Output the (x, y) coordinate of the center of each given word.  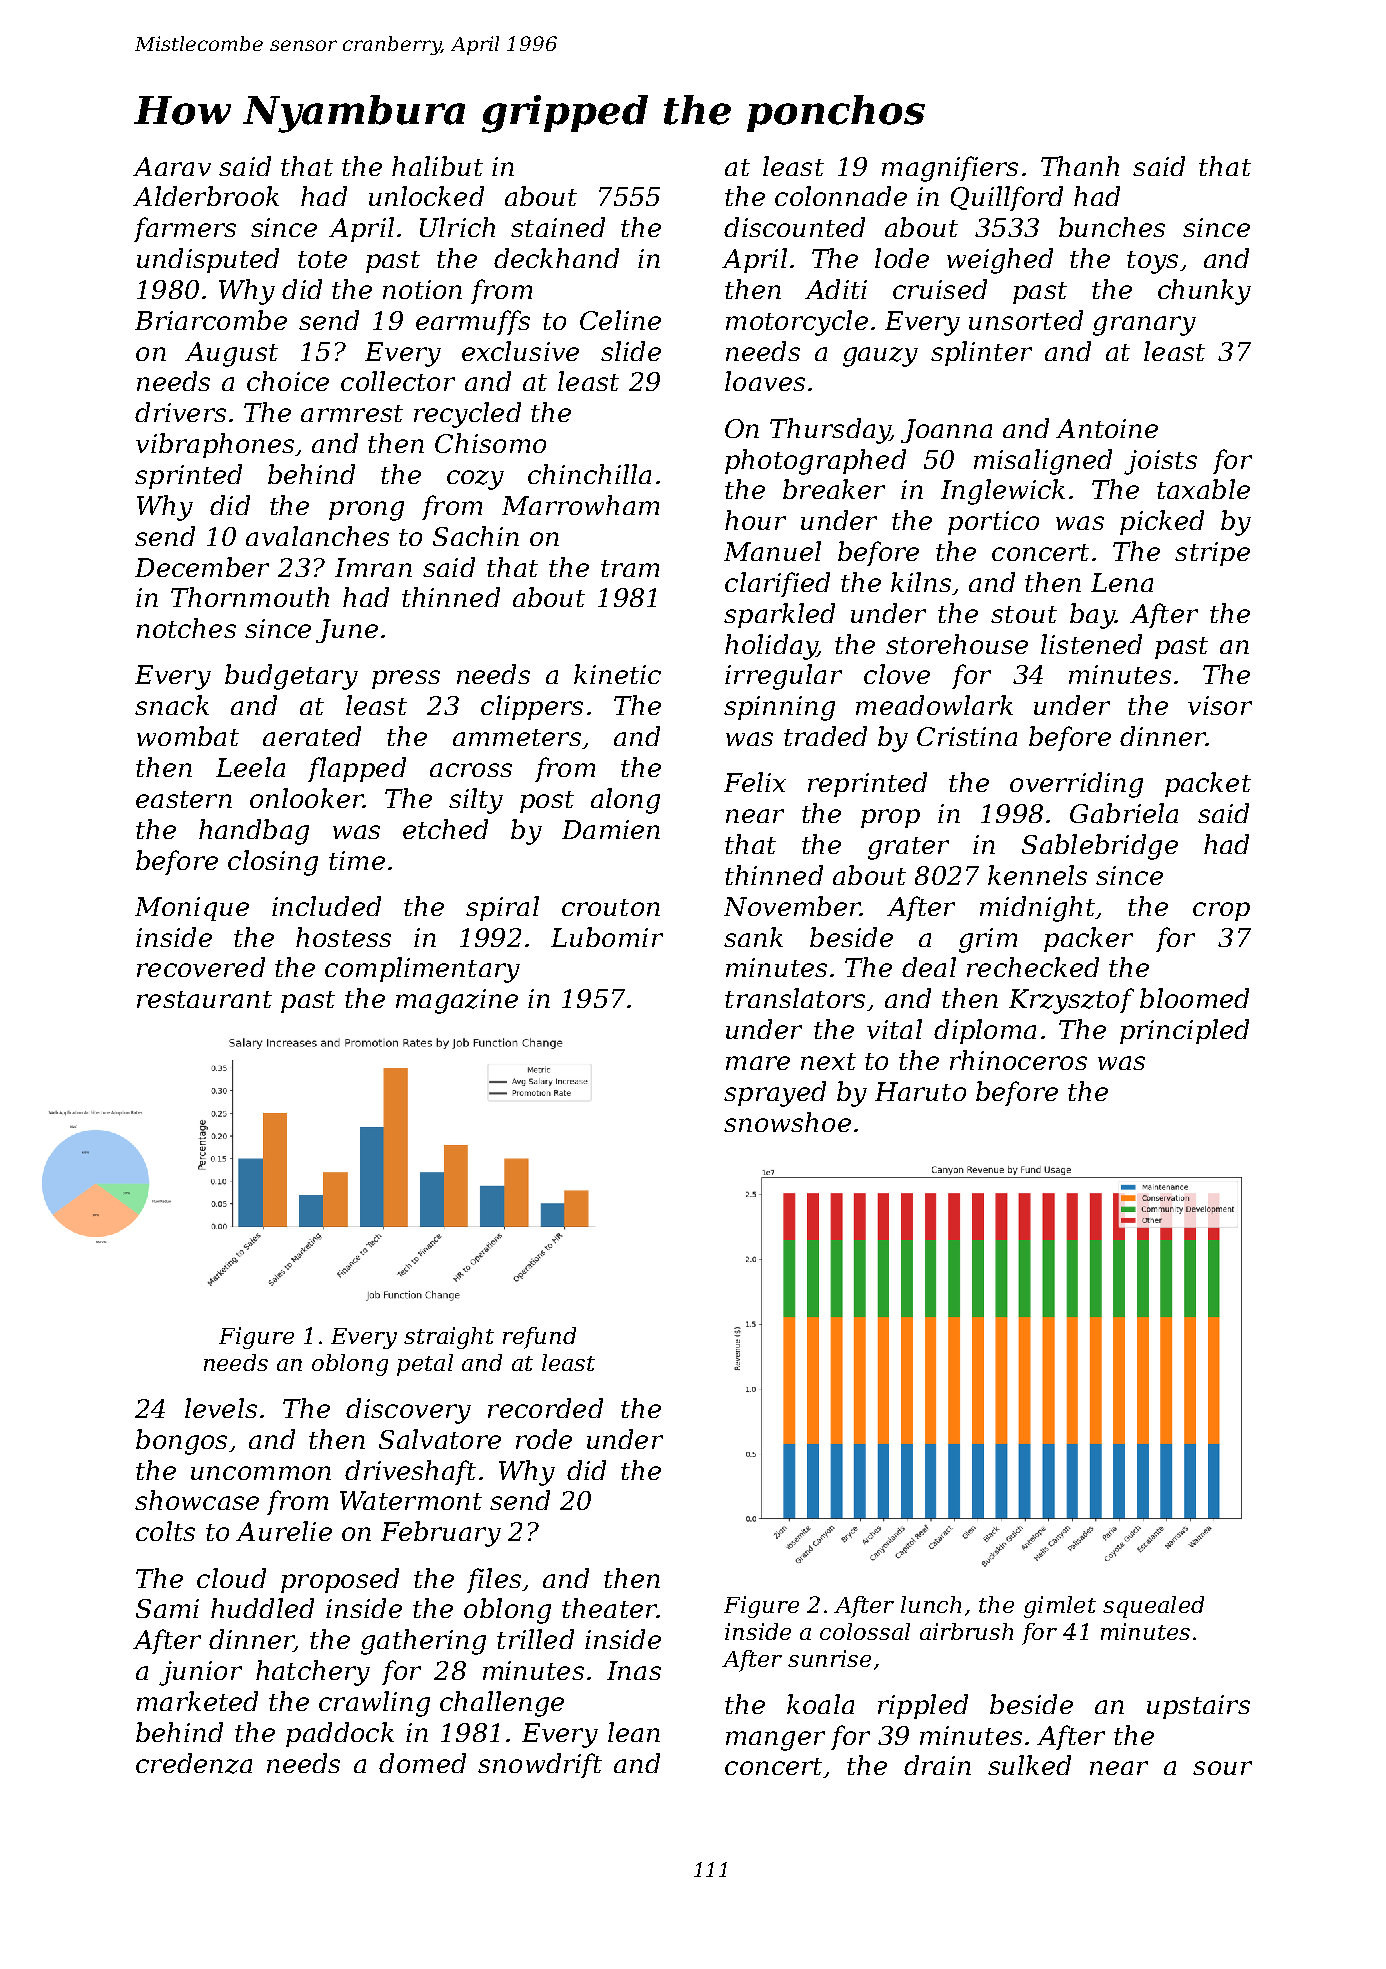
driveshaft (410, 1472)
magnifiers (950, 169)
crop (1221, 911)
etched (445, 829)
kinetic (617, 674)
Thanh (1080, 166)
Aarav (172, 166)
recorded (545, 1408)
